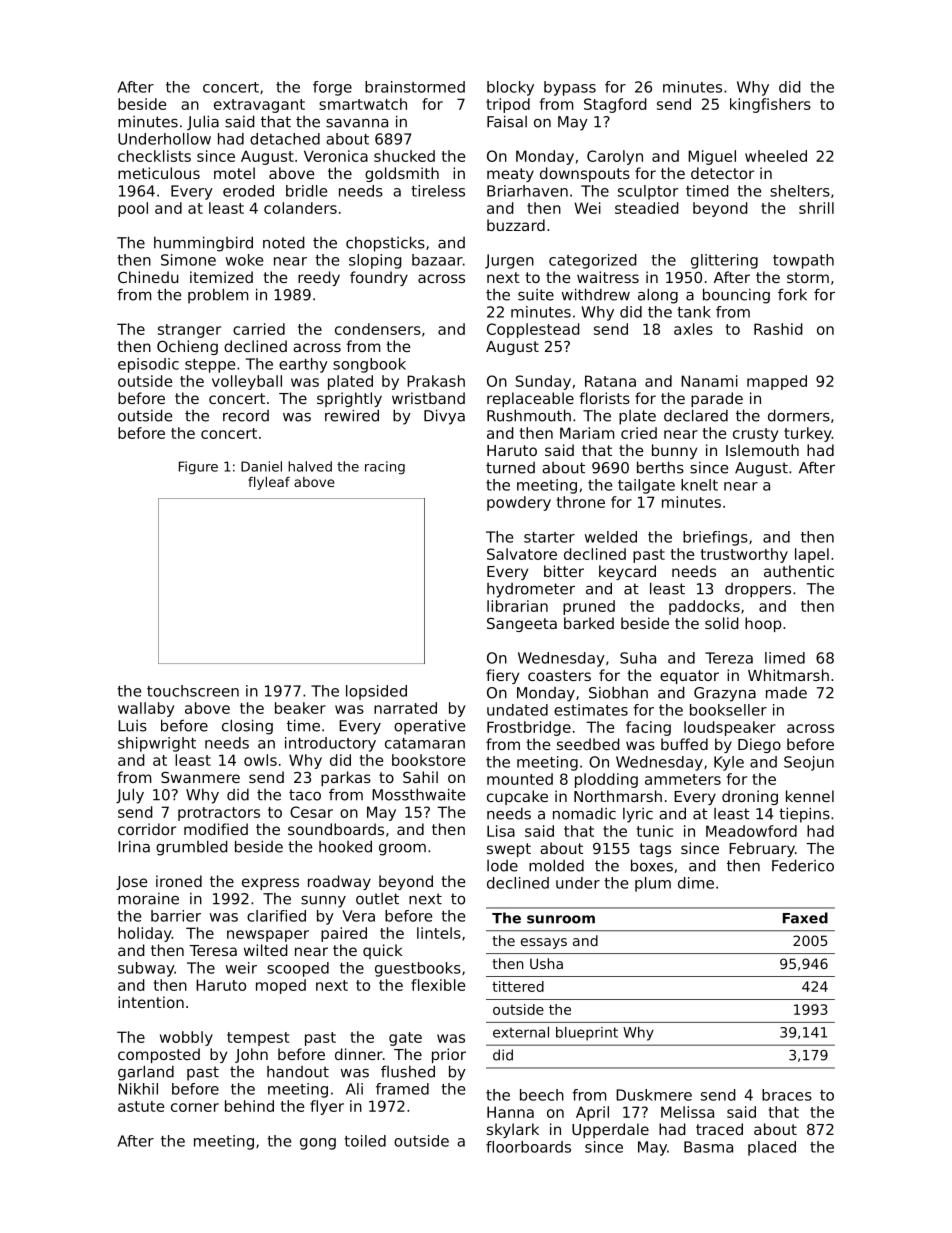 Image resolution: width=952 pixels, height=1233 pixels. What do you see at coordinates (564, 571) in the page?
I see `bitter` at bounding box center [564, 571].
